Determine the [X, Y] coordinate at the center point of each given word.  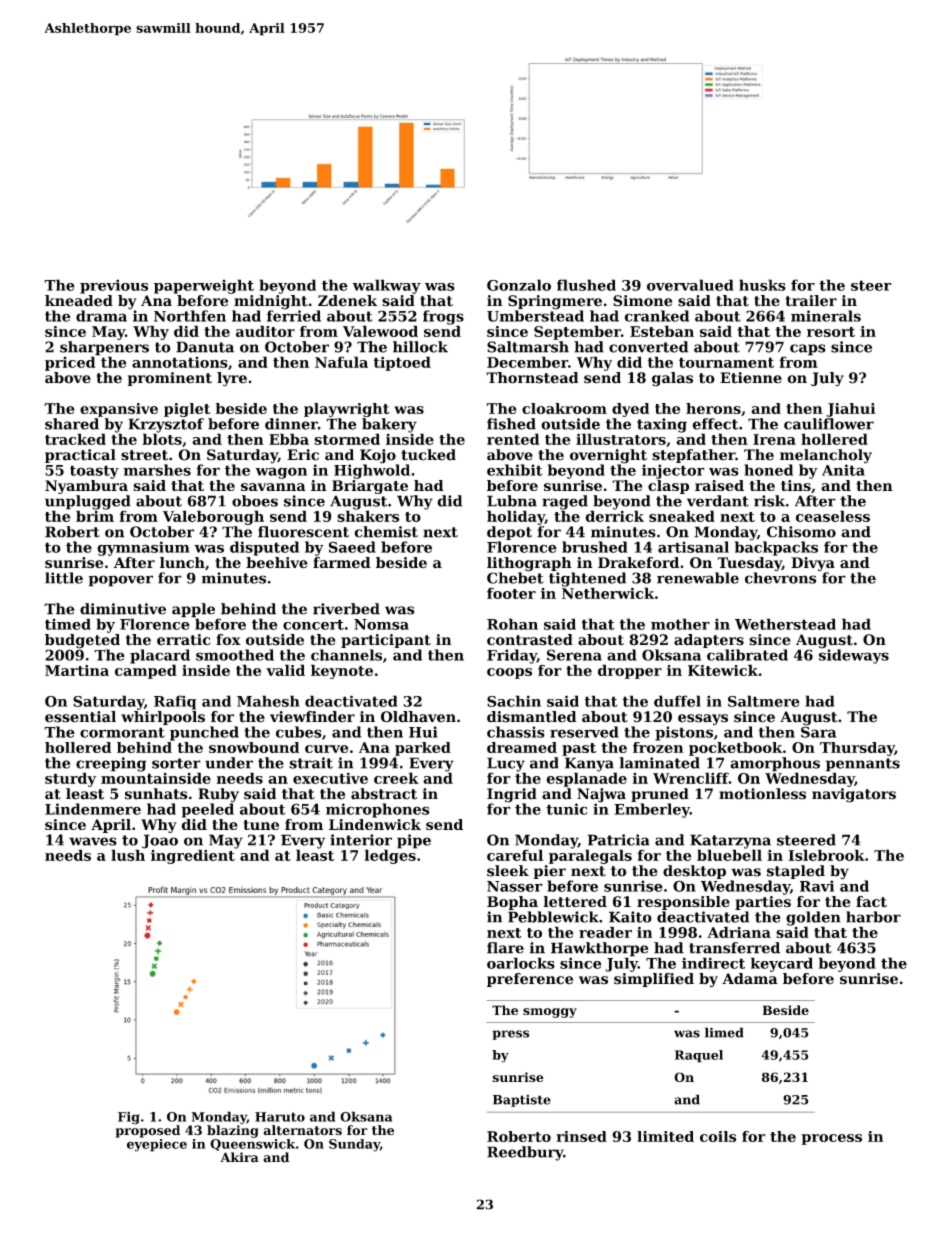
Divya [813, 564]
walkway [387, 286]
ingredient [193, 856]
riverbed [346, 609]
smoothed [235, 655]
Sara [819, 732]
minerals [826, 316]
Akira [239, 1157]
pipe [414, 841]
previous [114, 286]
